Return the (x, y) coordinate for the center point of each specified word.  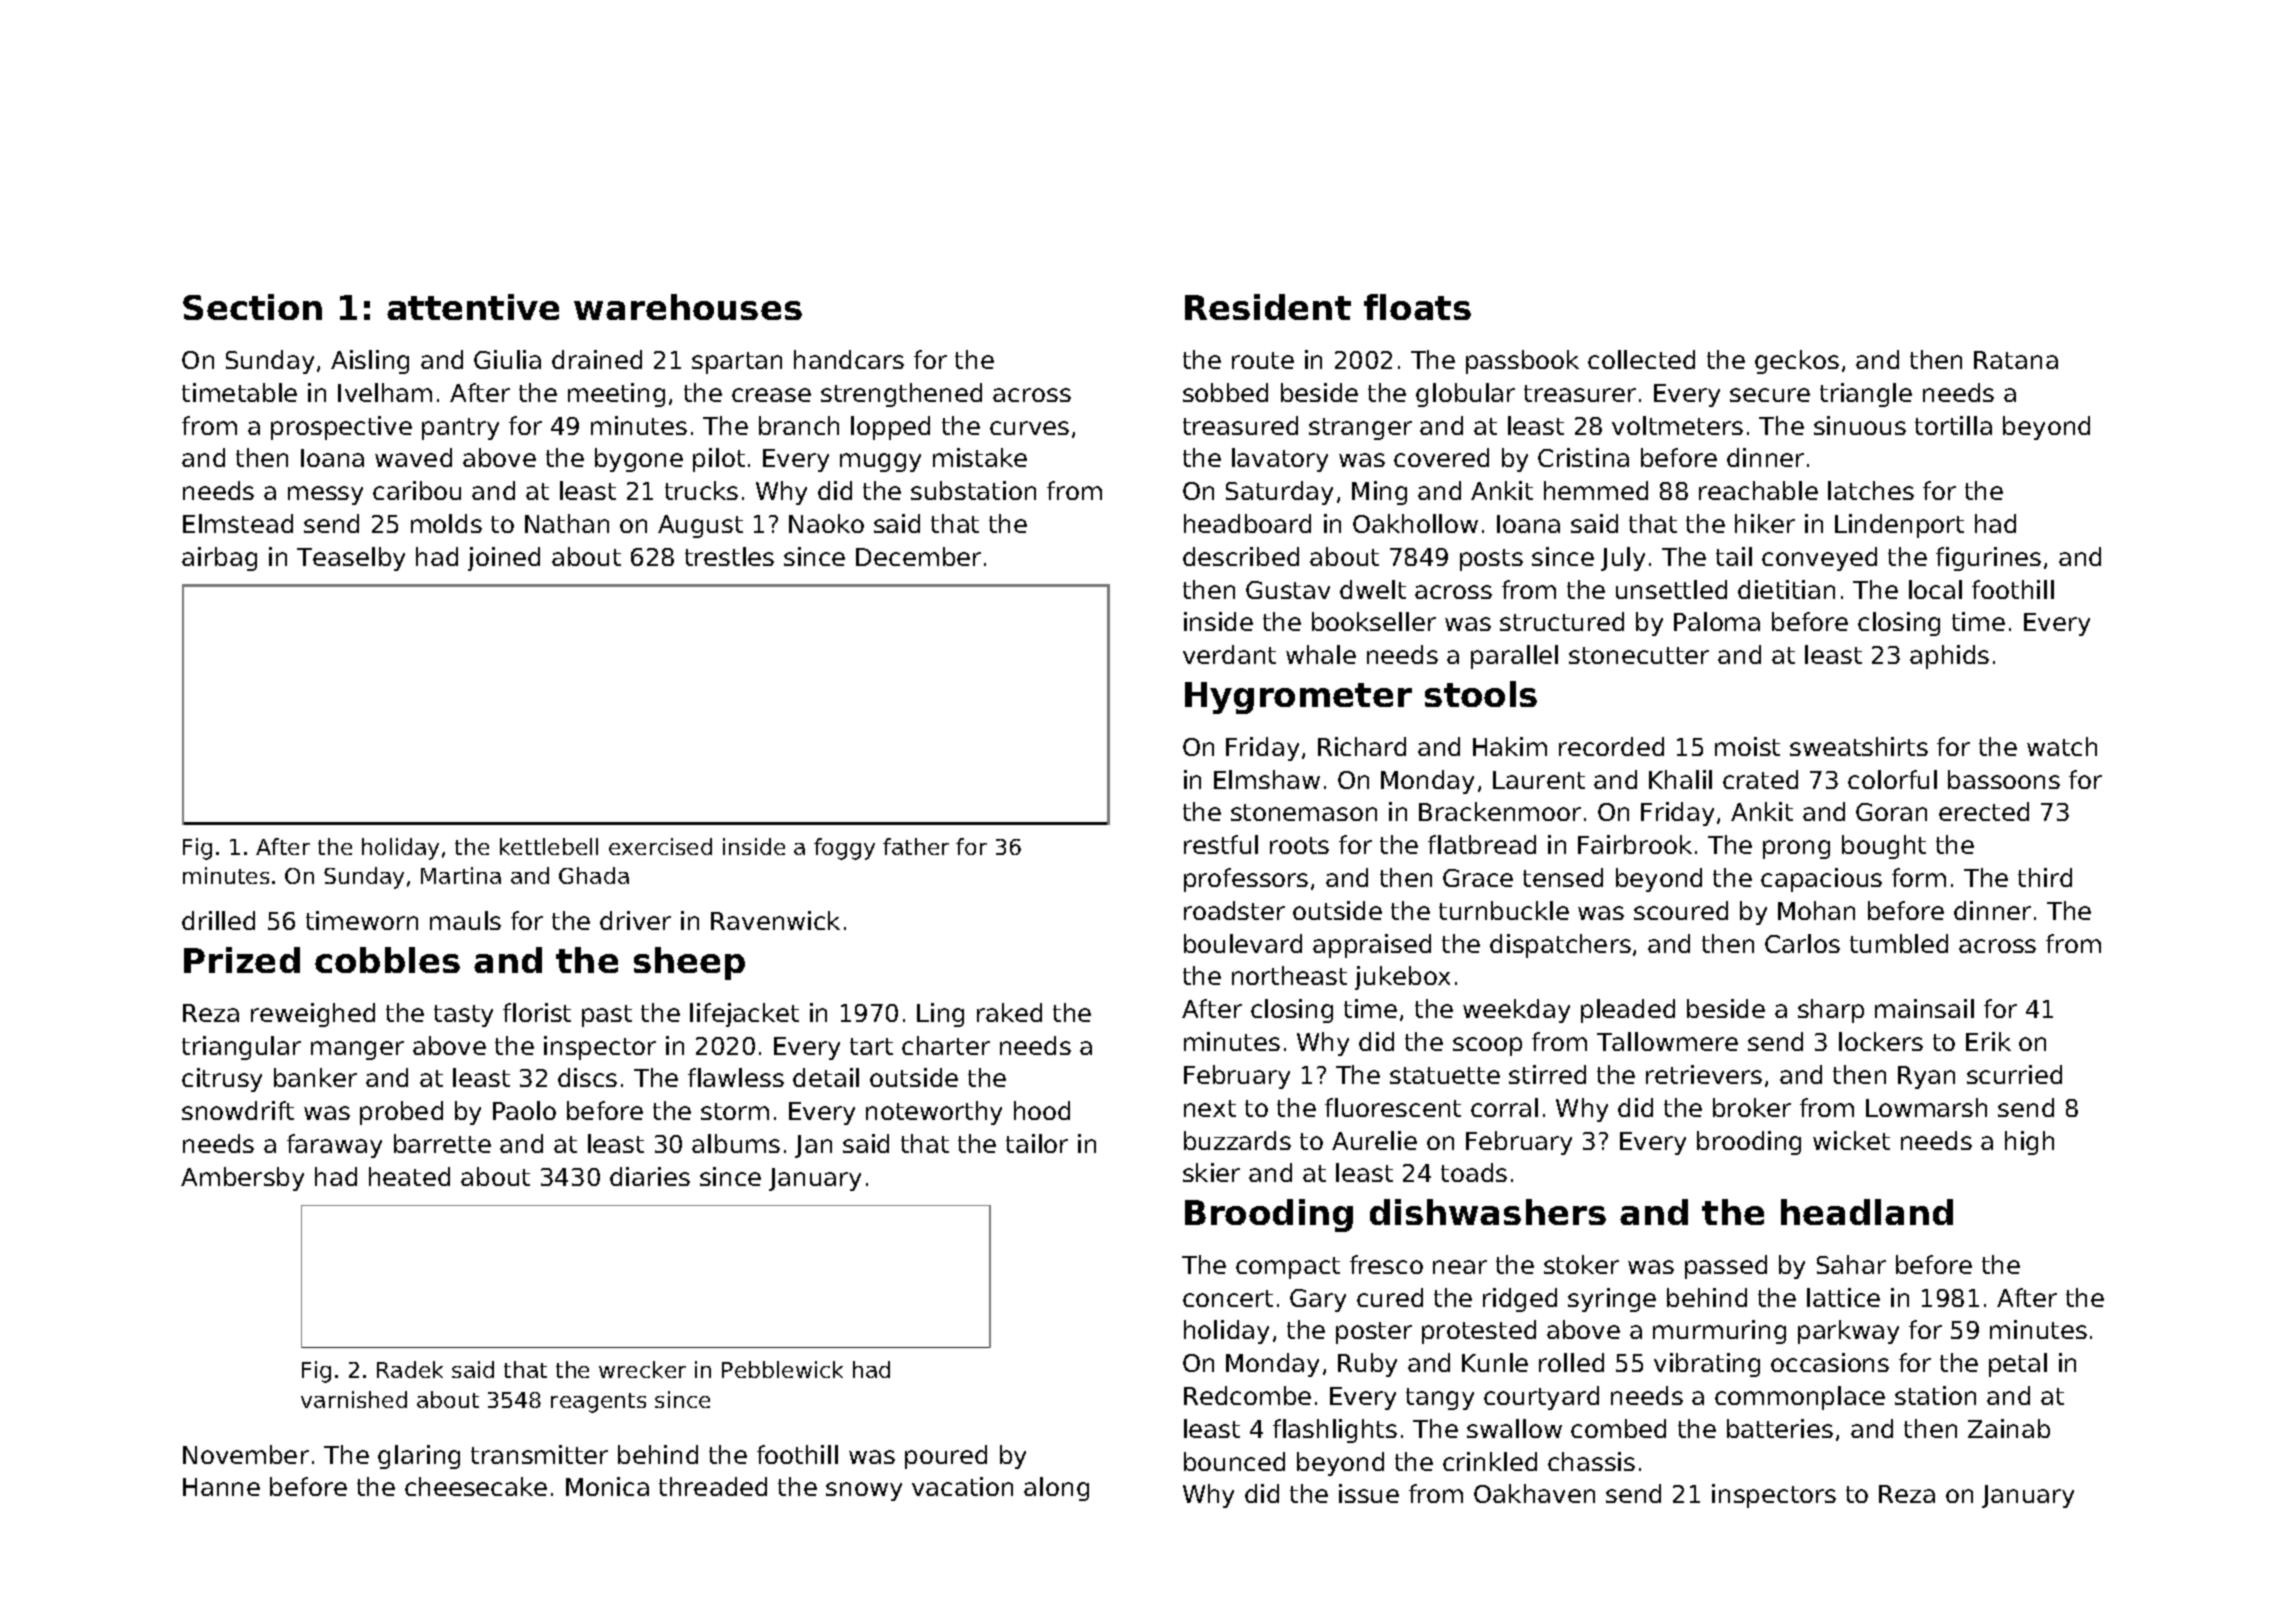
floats (1417, 307)
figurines (1988, 559)
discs (587, 1077)
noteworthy (934, 1113)
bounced (1234, 1461)
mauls (465, 920)
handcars (849, 359)
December (918, 556)
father (916, 846)
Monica (607, 1486)
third (2045, 877)
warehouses (688, 307)
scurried (2014, 1074)
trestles (729, 556)
